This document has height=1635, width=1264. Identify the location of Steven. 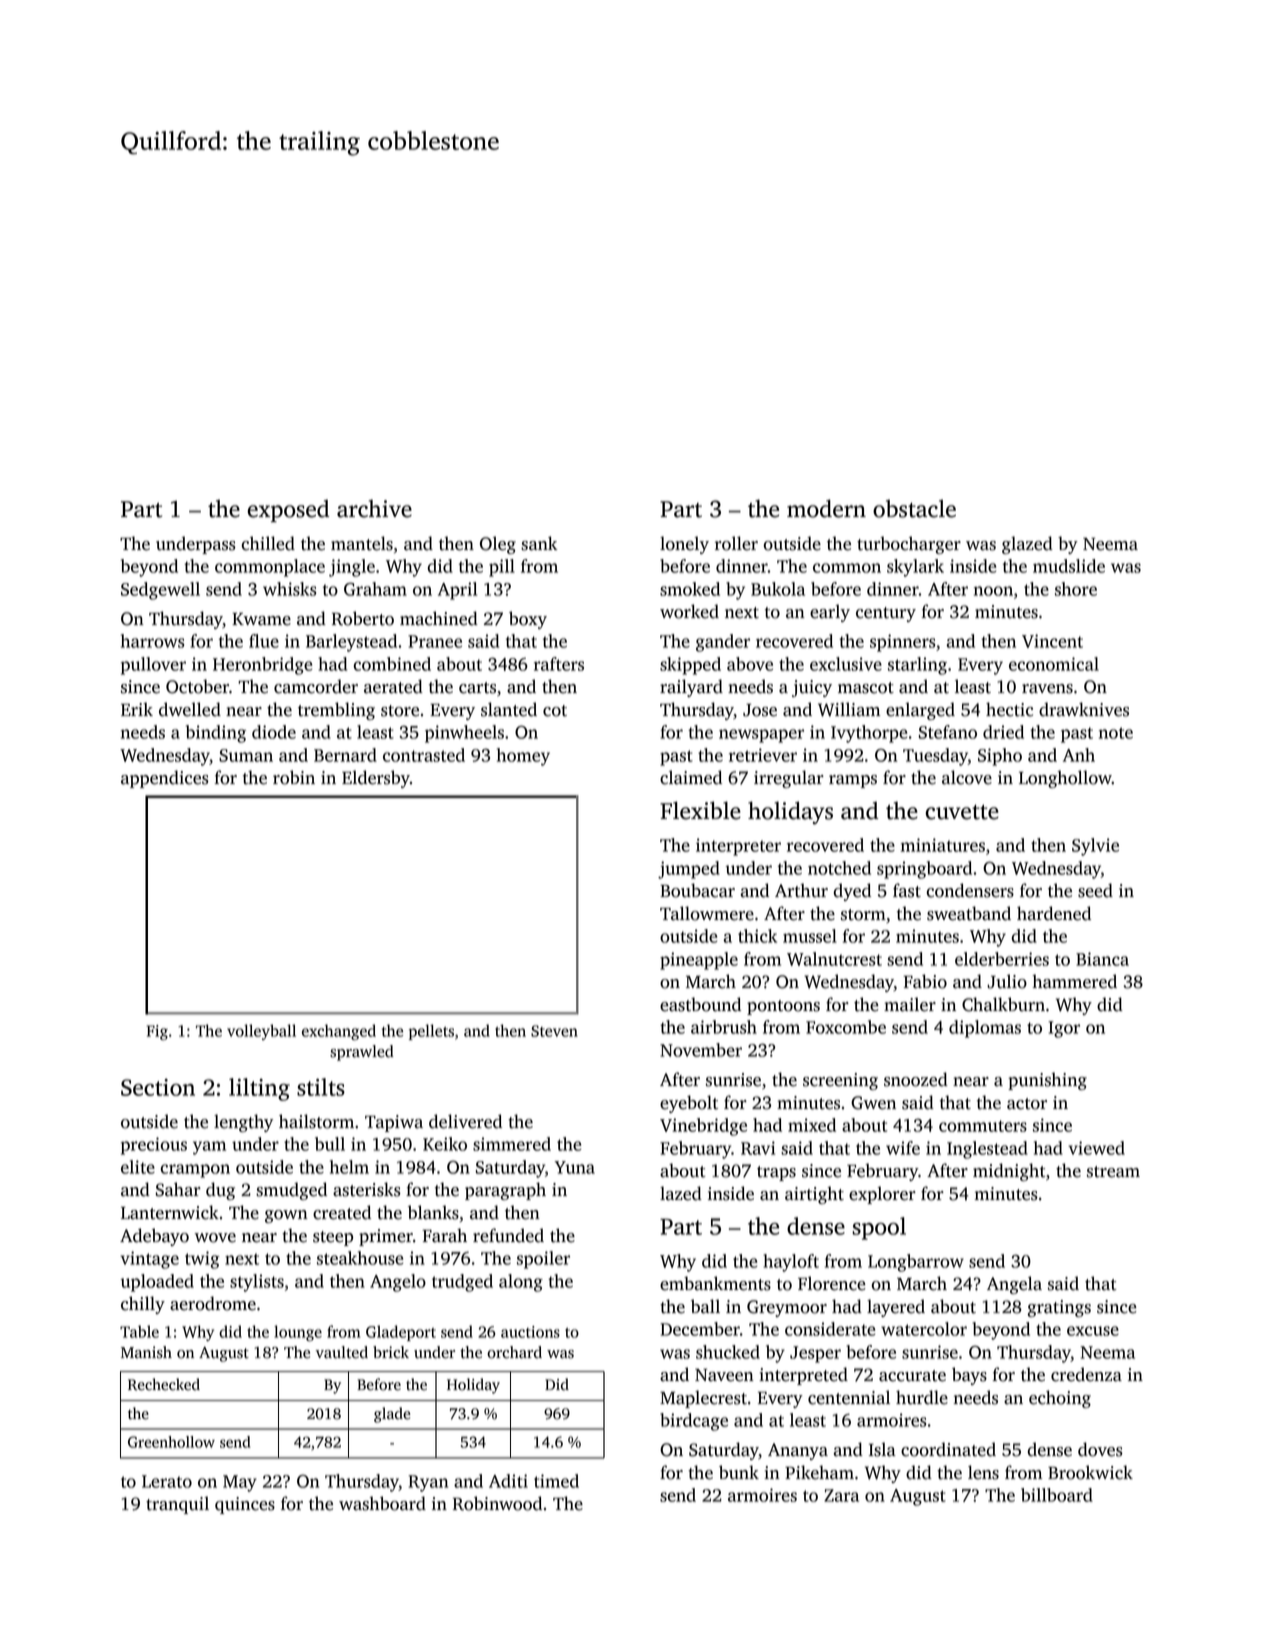
(554, 1031).
